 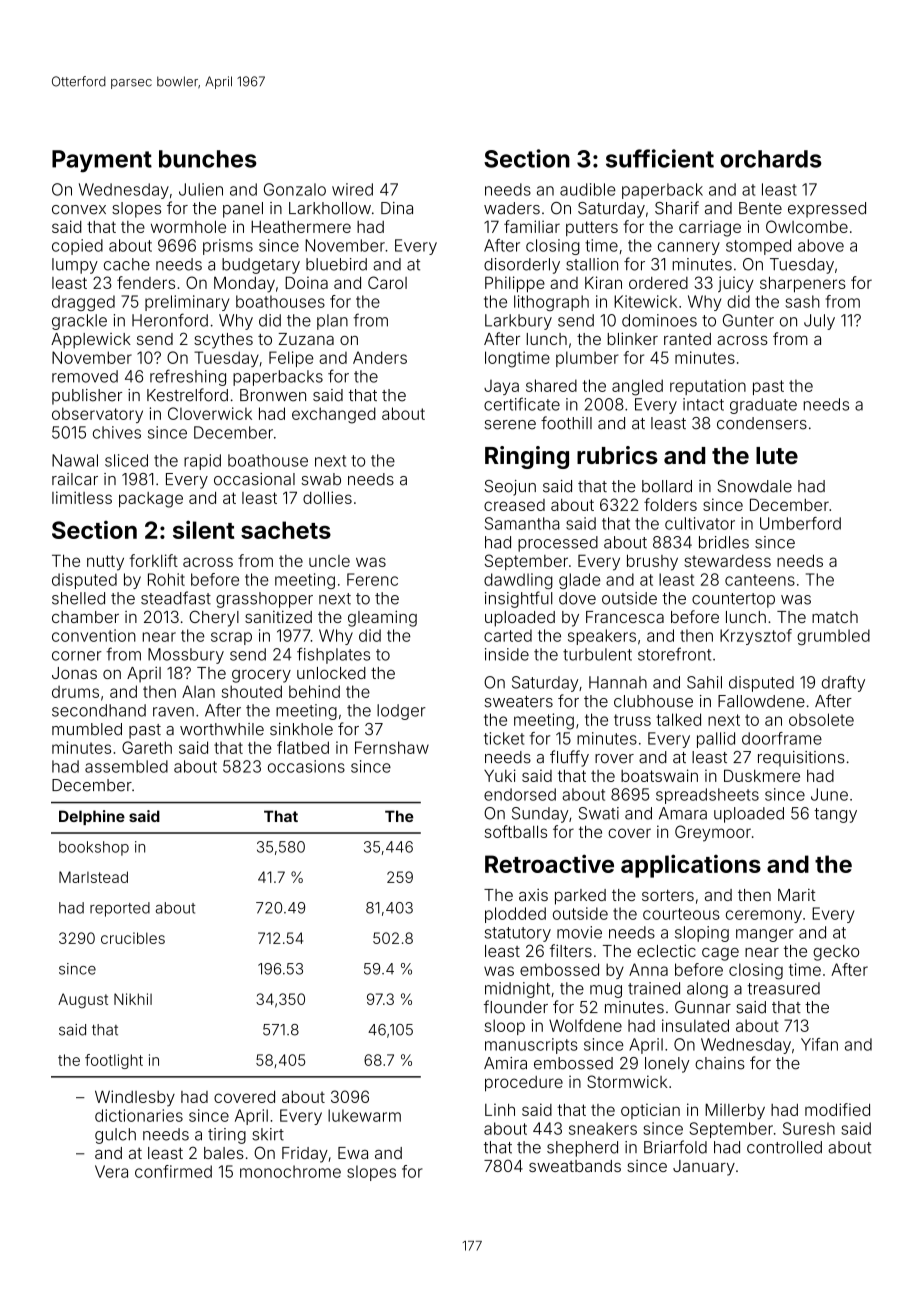 What do you see at coordinates (575, 1166) in the screenshot?
I see `sweatbands` at bounding box center [575, 1166].
